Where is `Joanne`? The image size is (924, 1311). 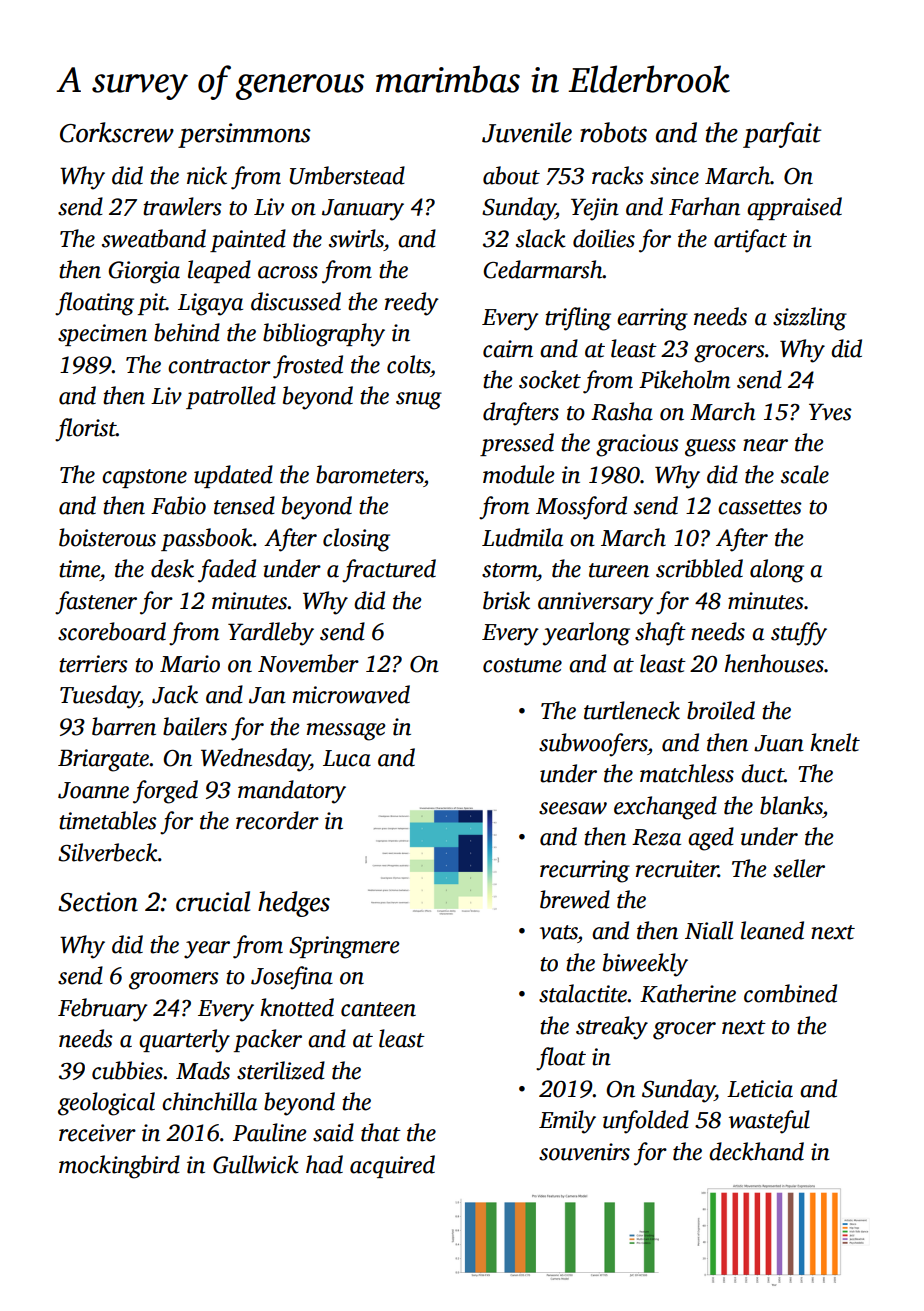 Joanne is located at coordinates (93, 790).
